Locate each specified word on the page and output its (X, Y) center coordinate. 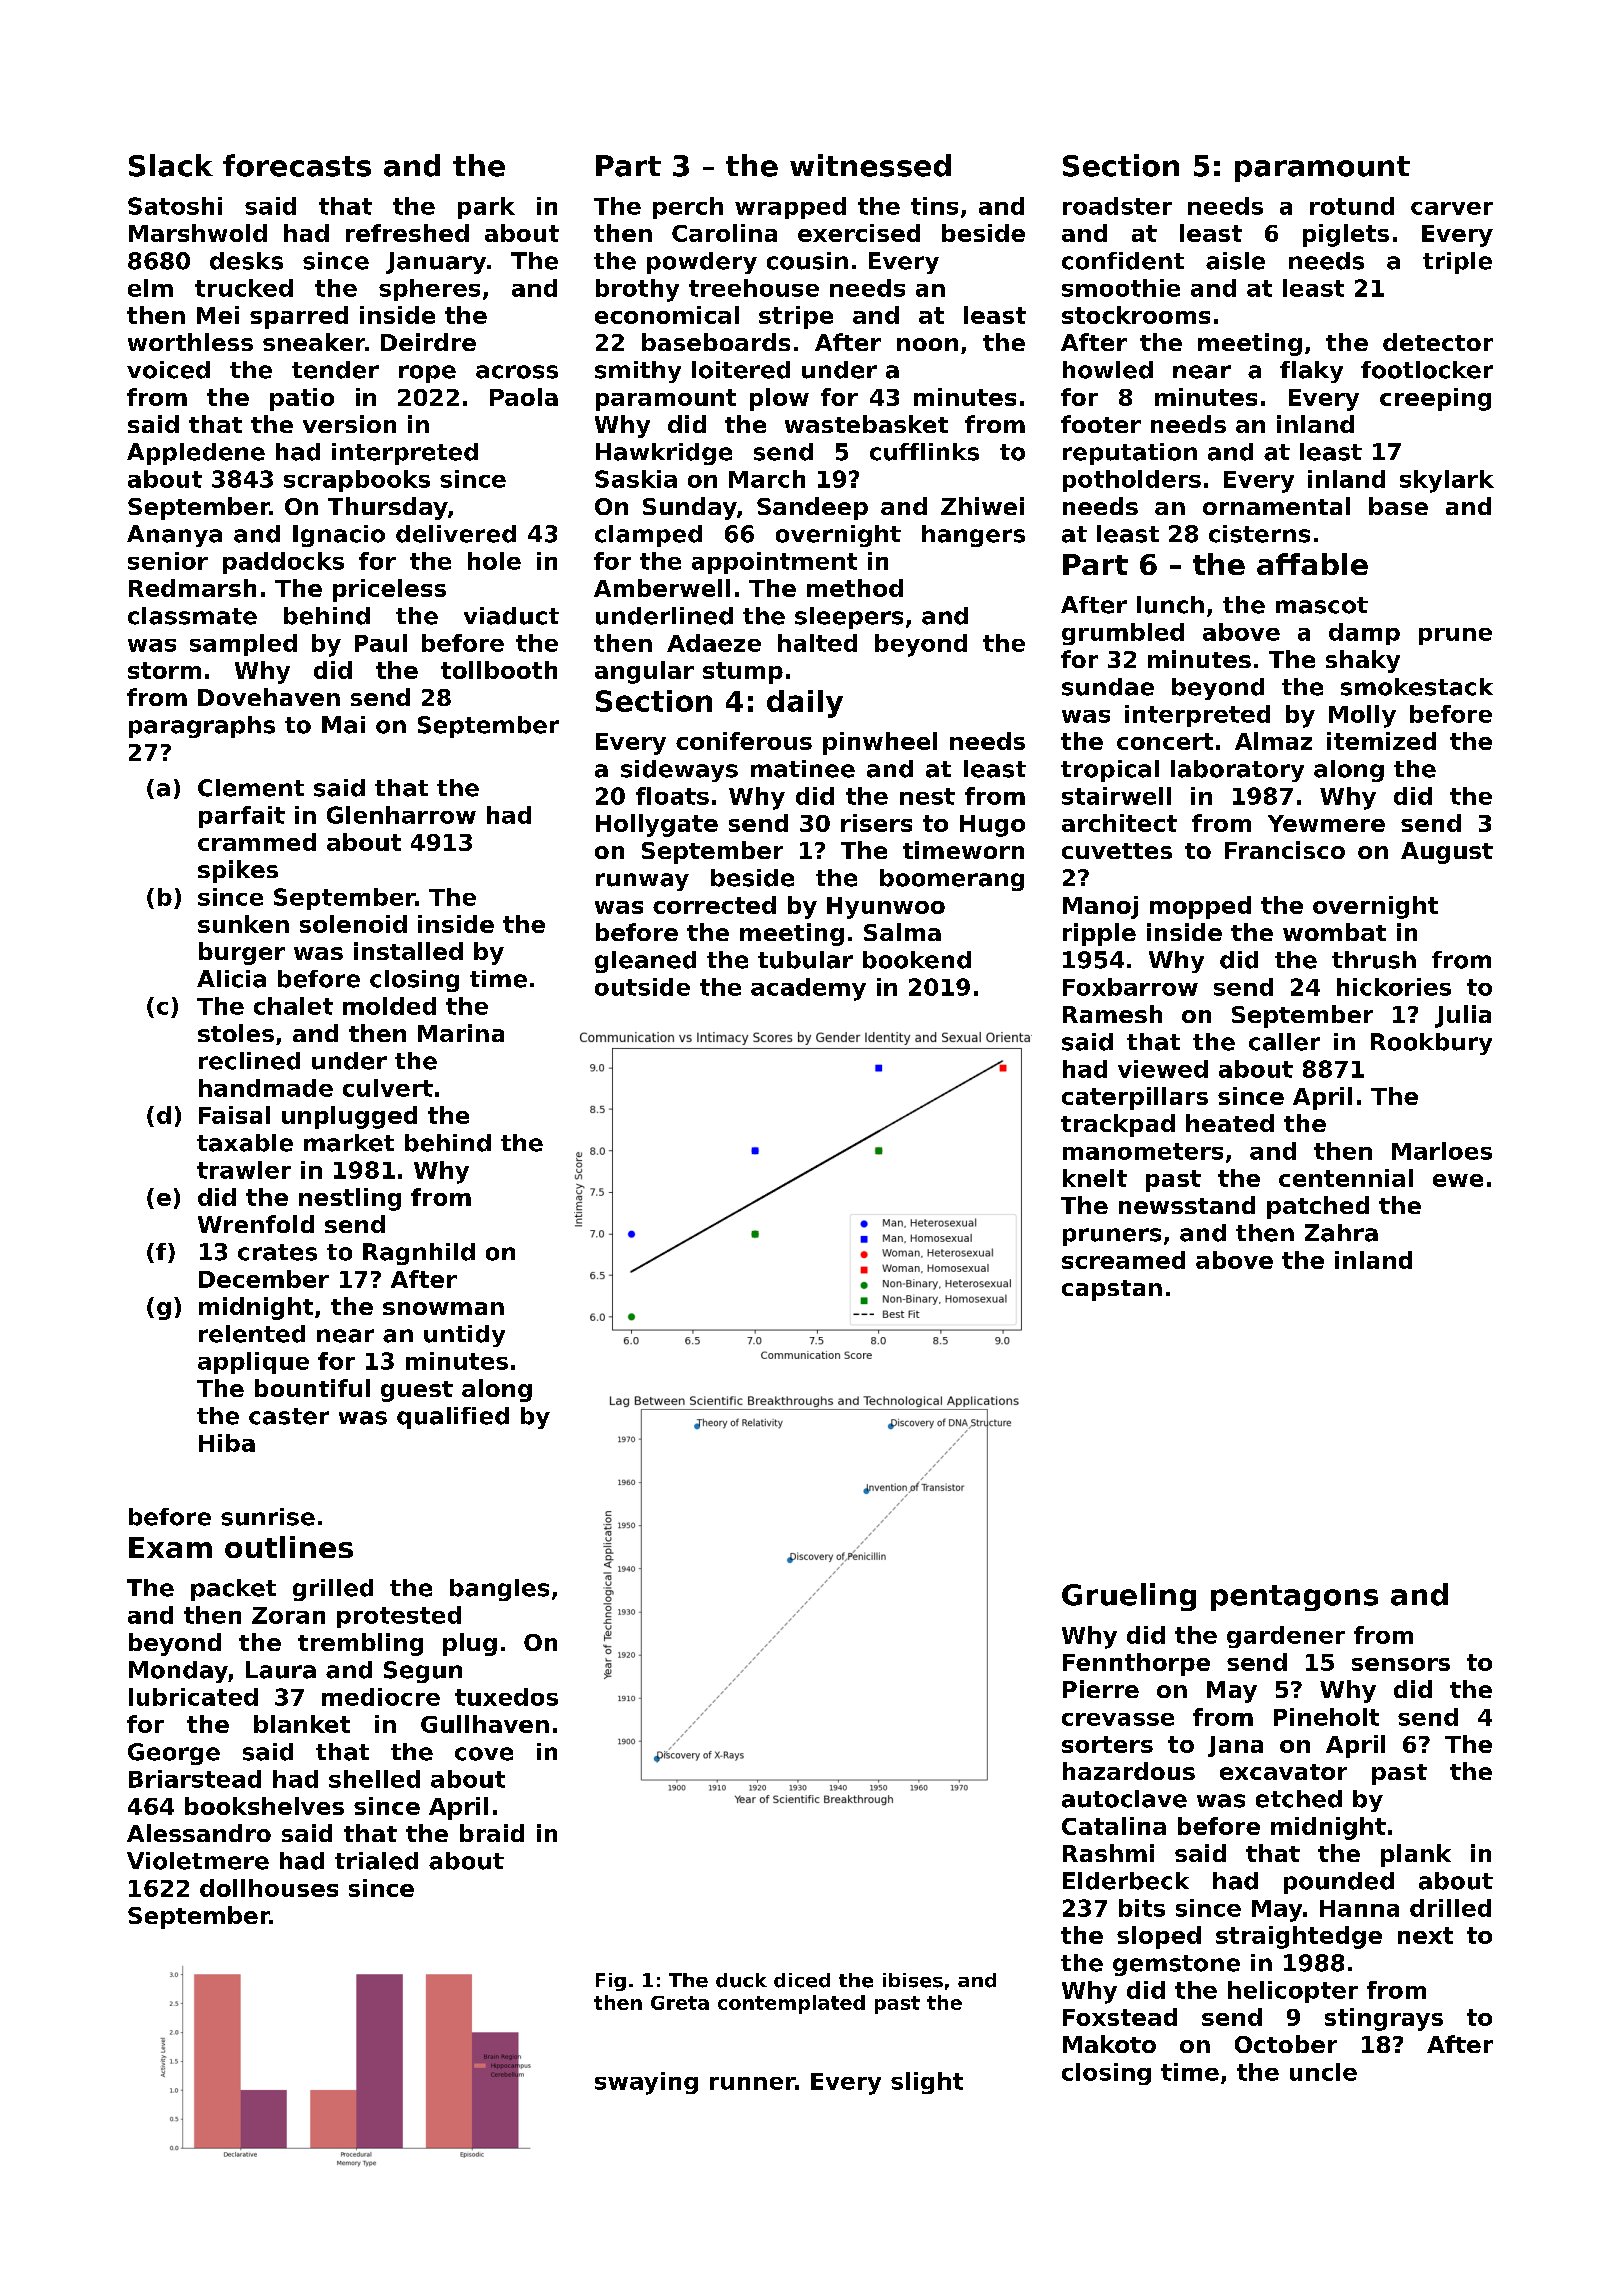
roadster (1117, 206)
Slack (171, 165)
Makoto (1109, 2044)
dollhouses (269, 1888)
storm (164, 670)
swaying (646, 2083)
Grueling (1129, 1597)
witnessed (870, 165)
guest (417, 1391)
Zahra (1341, 1233)
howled (1108, 370)
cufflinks (924, 452)
